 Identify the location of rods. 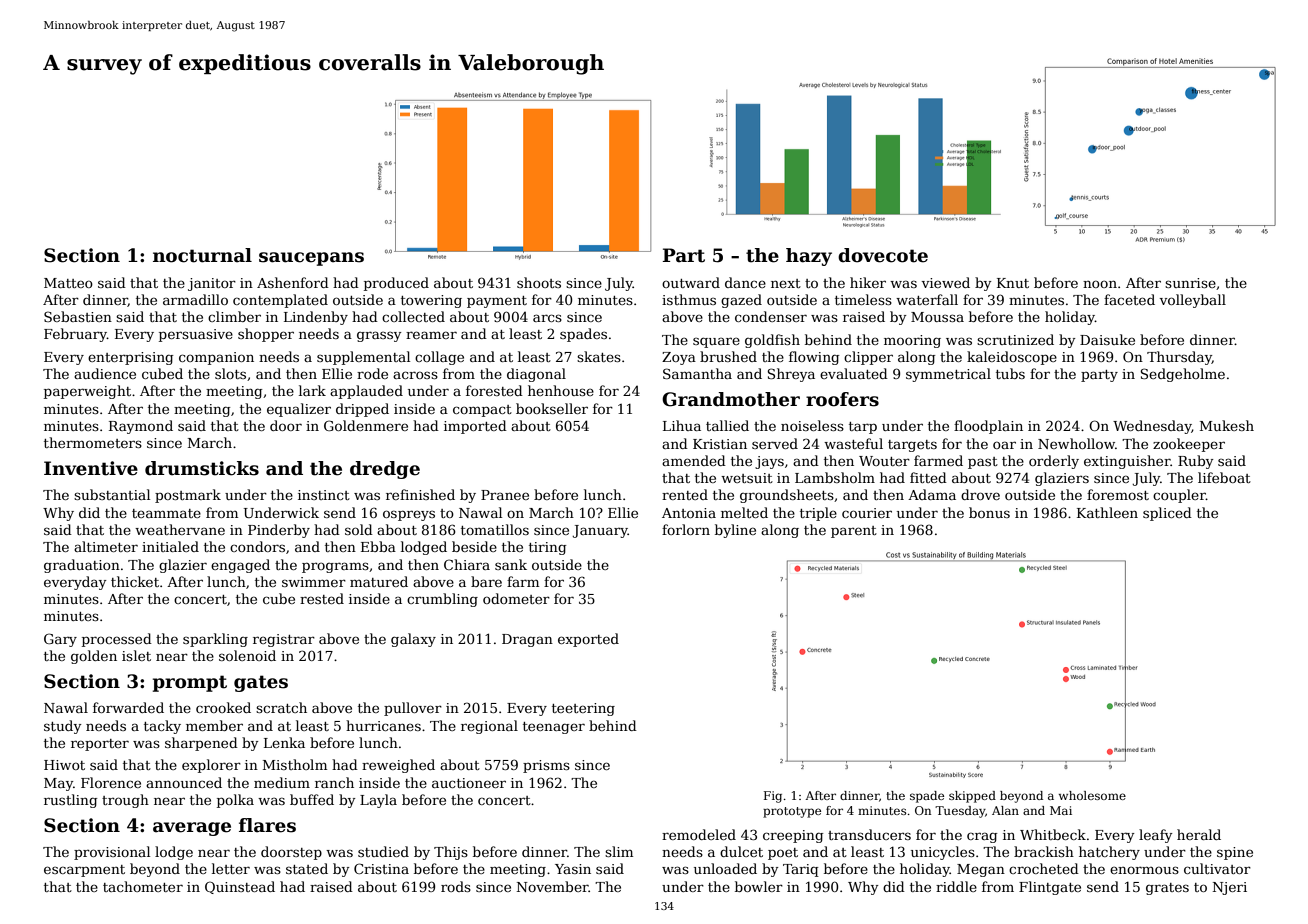
(456, 886).
